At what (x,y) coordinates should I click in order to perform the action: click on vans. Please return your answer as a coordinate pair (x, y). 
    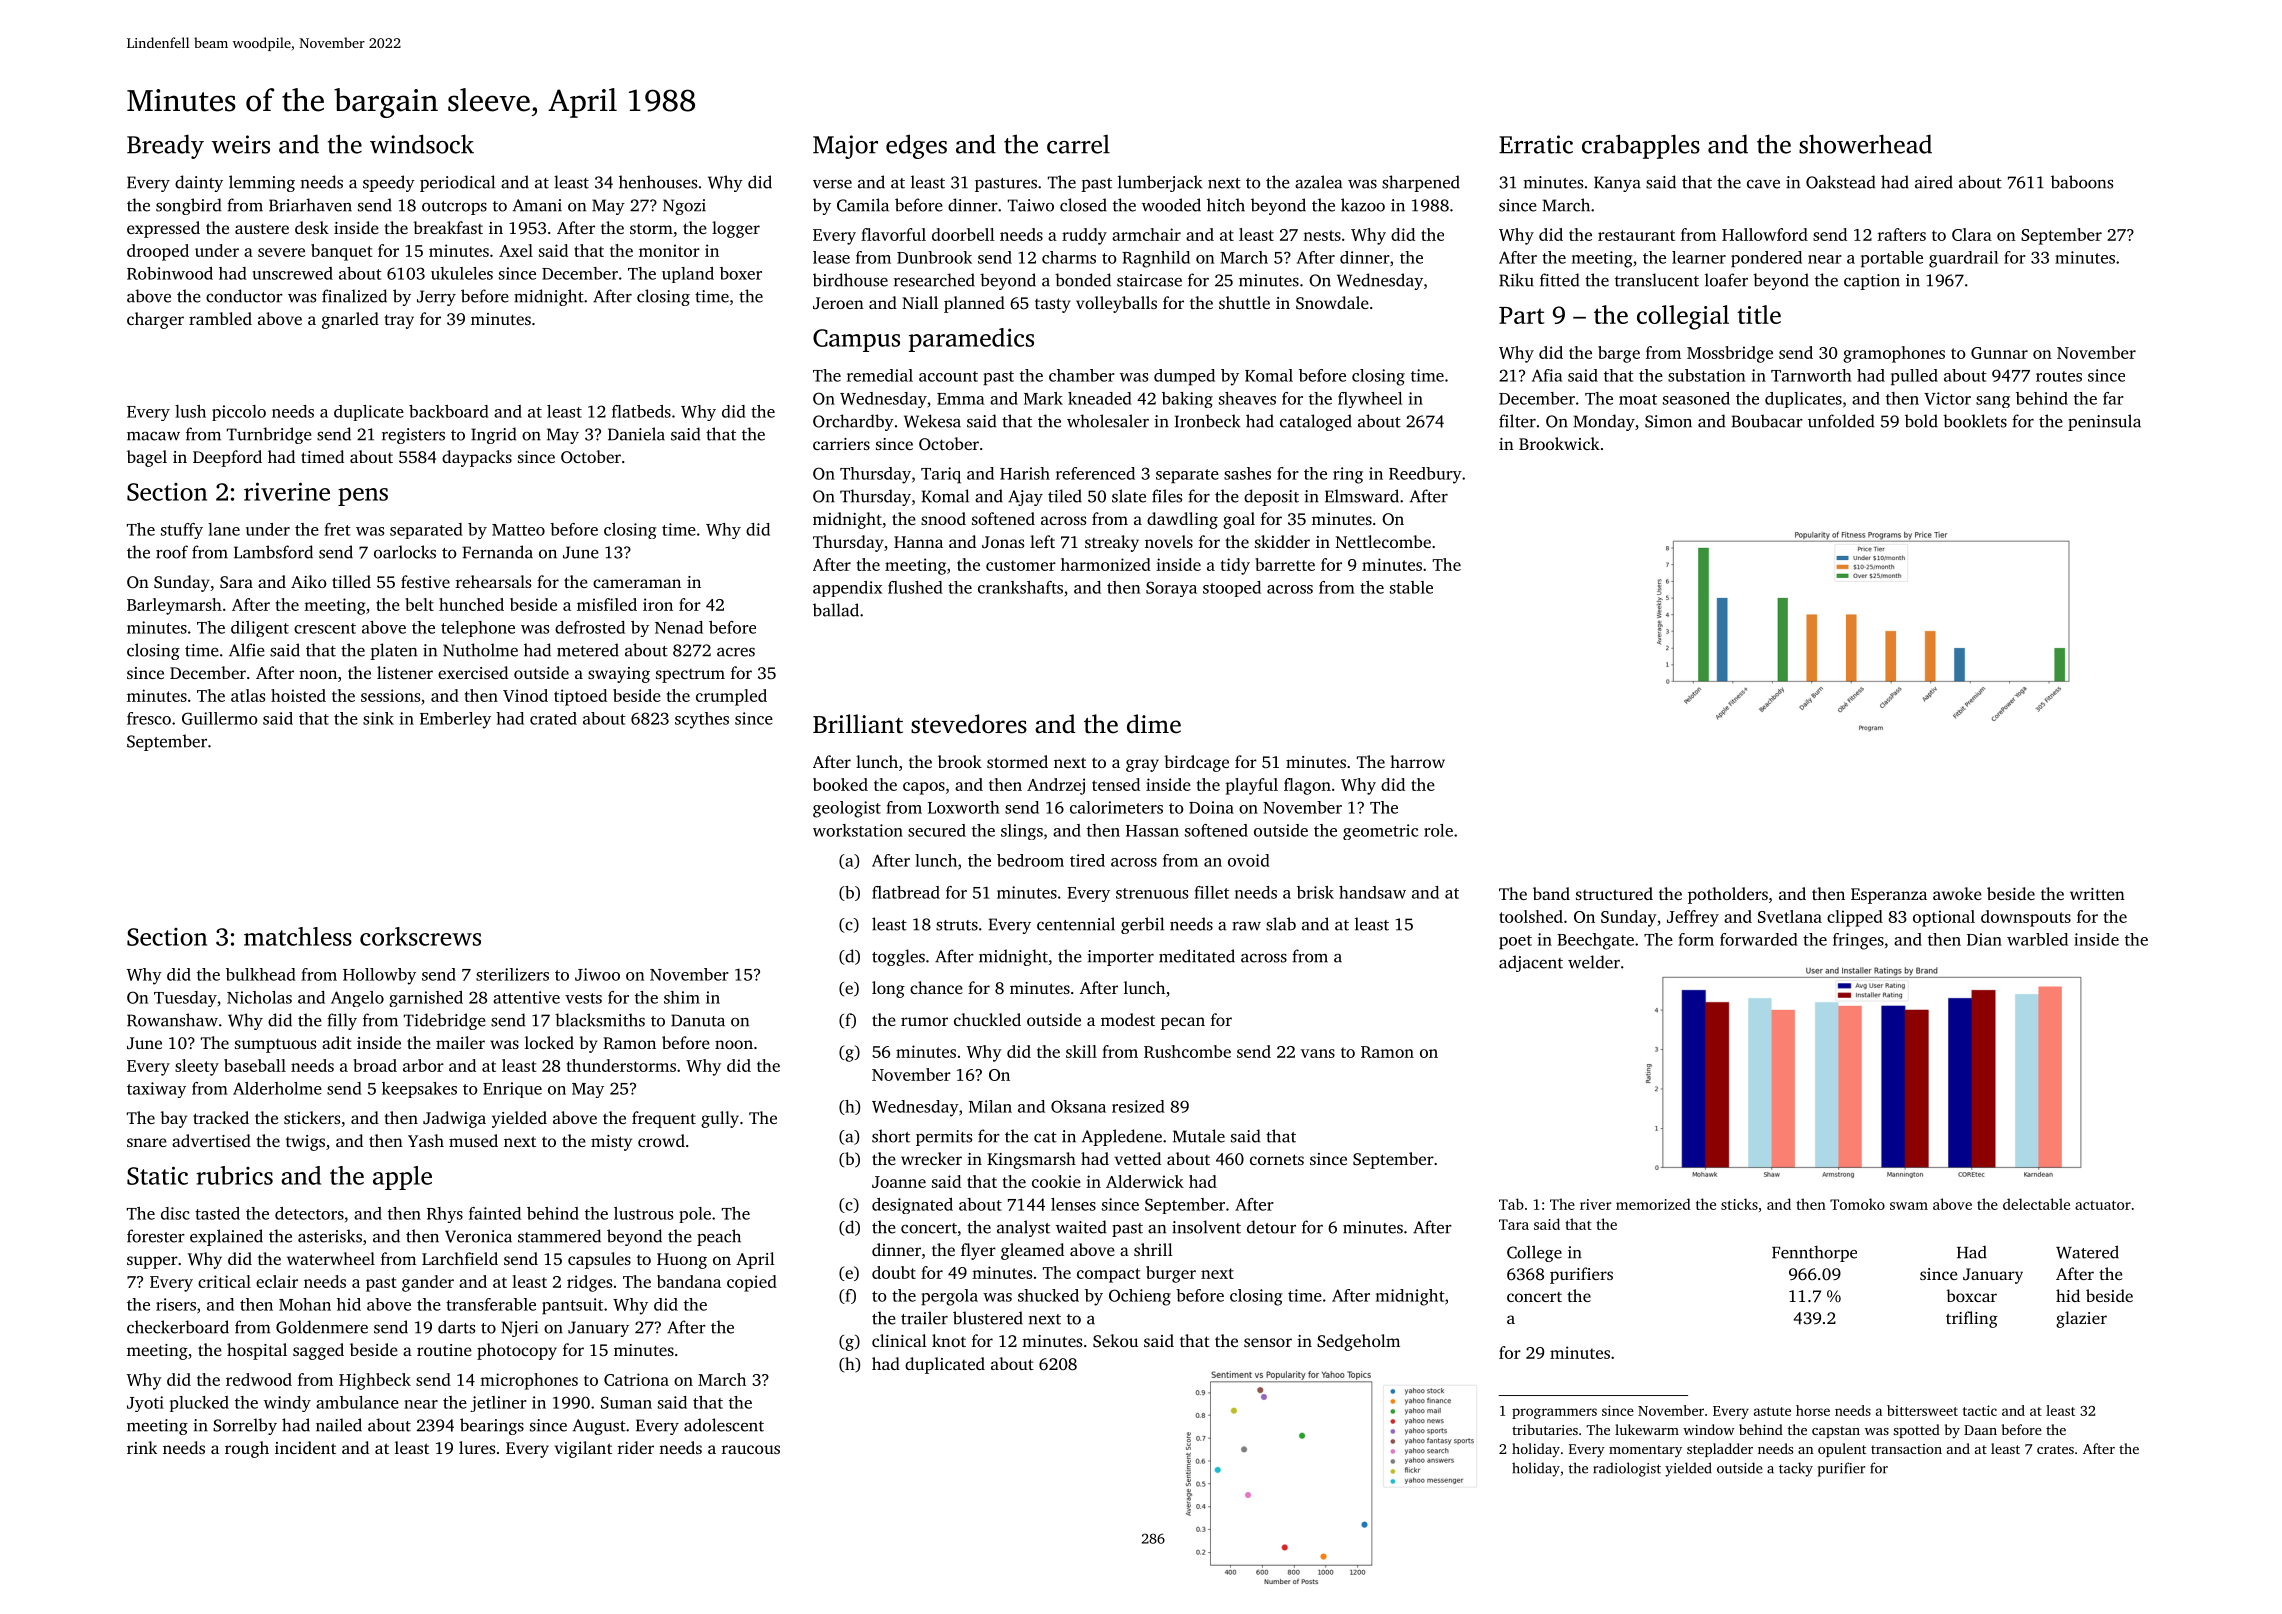
    Looking at the image, I should click on (1318, 1053).
